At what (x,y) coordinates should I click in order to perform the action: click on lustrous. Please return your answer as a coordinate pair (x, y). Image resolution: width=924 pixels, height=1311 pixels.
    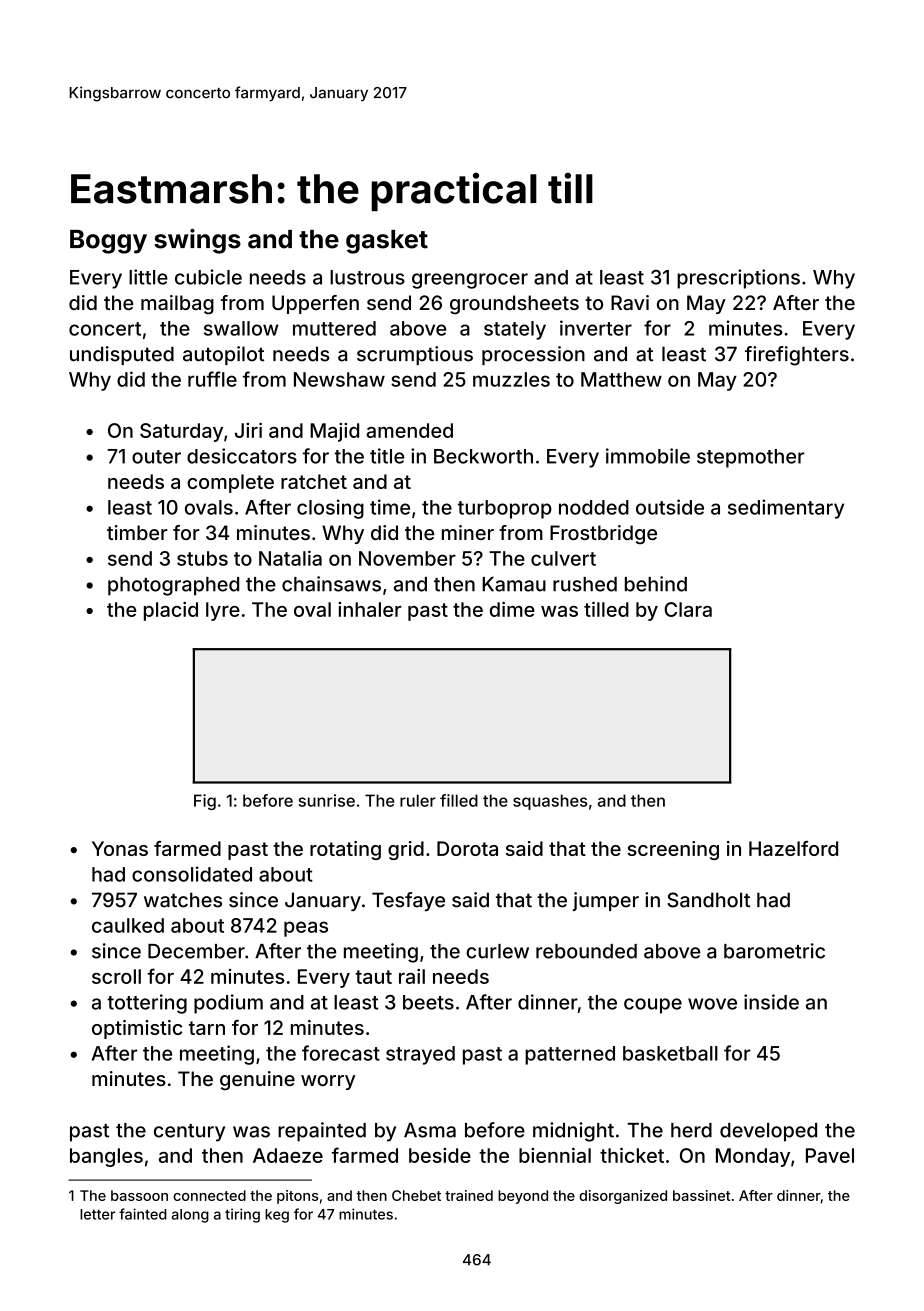
    Looking at the image, I should click on (367, 277).
